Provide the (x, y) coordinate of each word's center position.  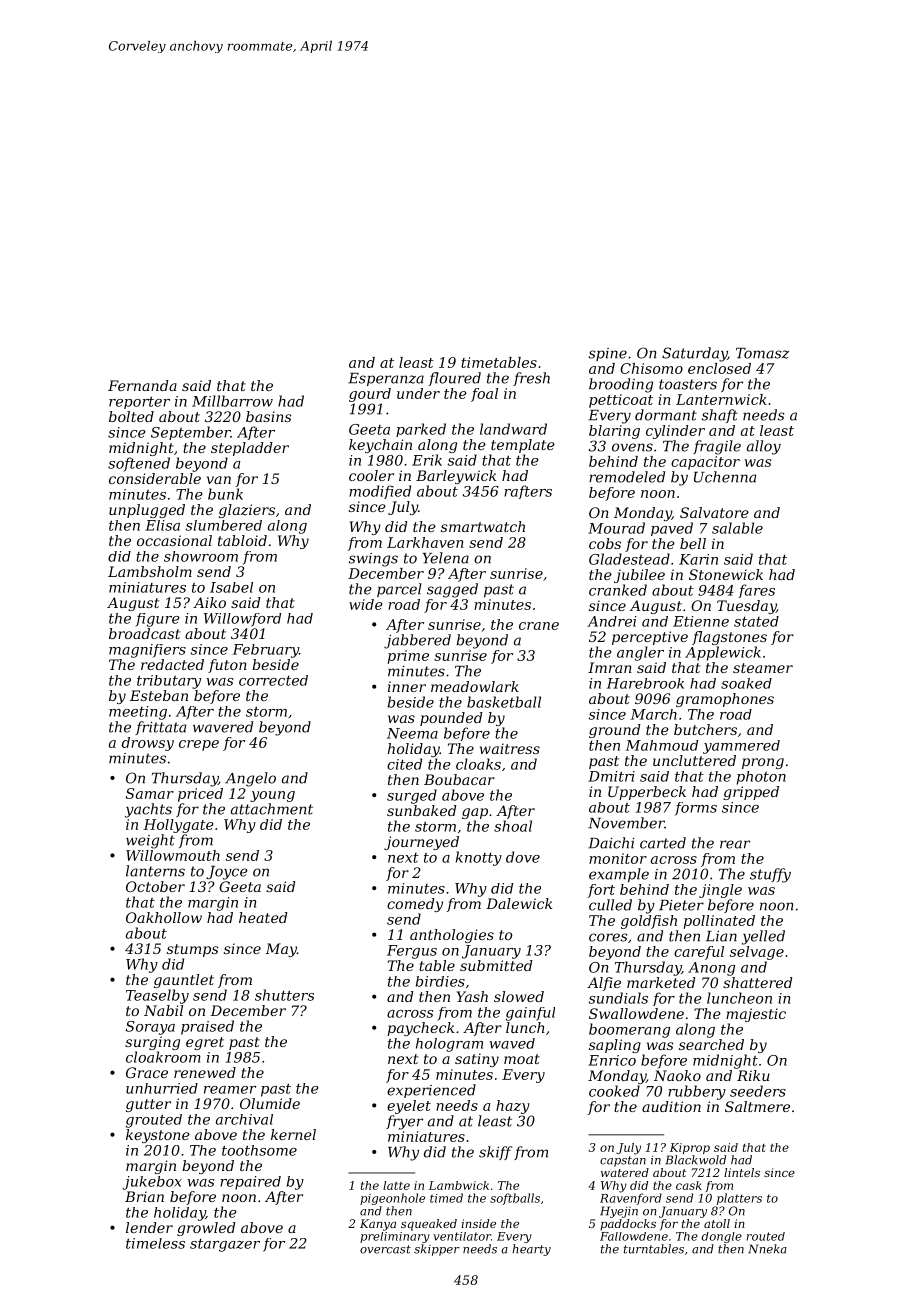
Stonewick (726, 574)
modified (380, 492)
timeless (155, 1243)
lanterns (155, 871)
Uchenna (725, 477)
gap (475, 813)
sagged (452, 590)
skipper (437, 1250)
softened (139, 464)
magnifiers (147, 651)
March (654, 714)
